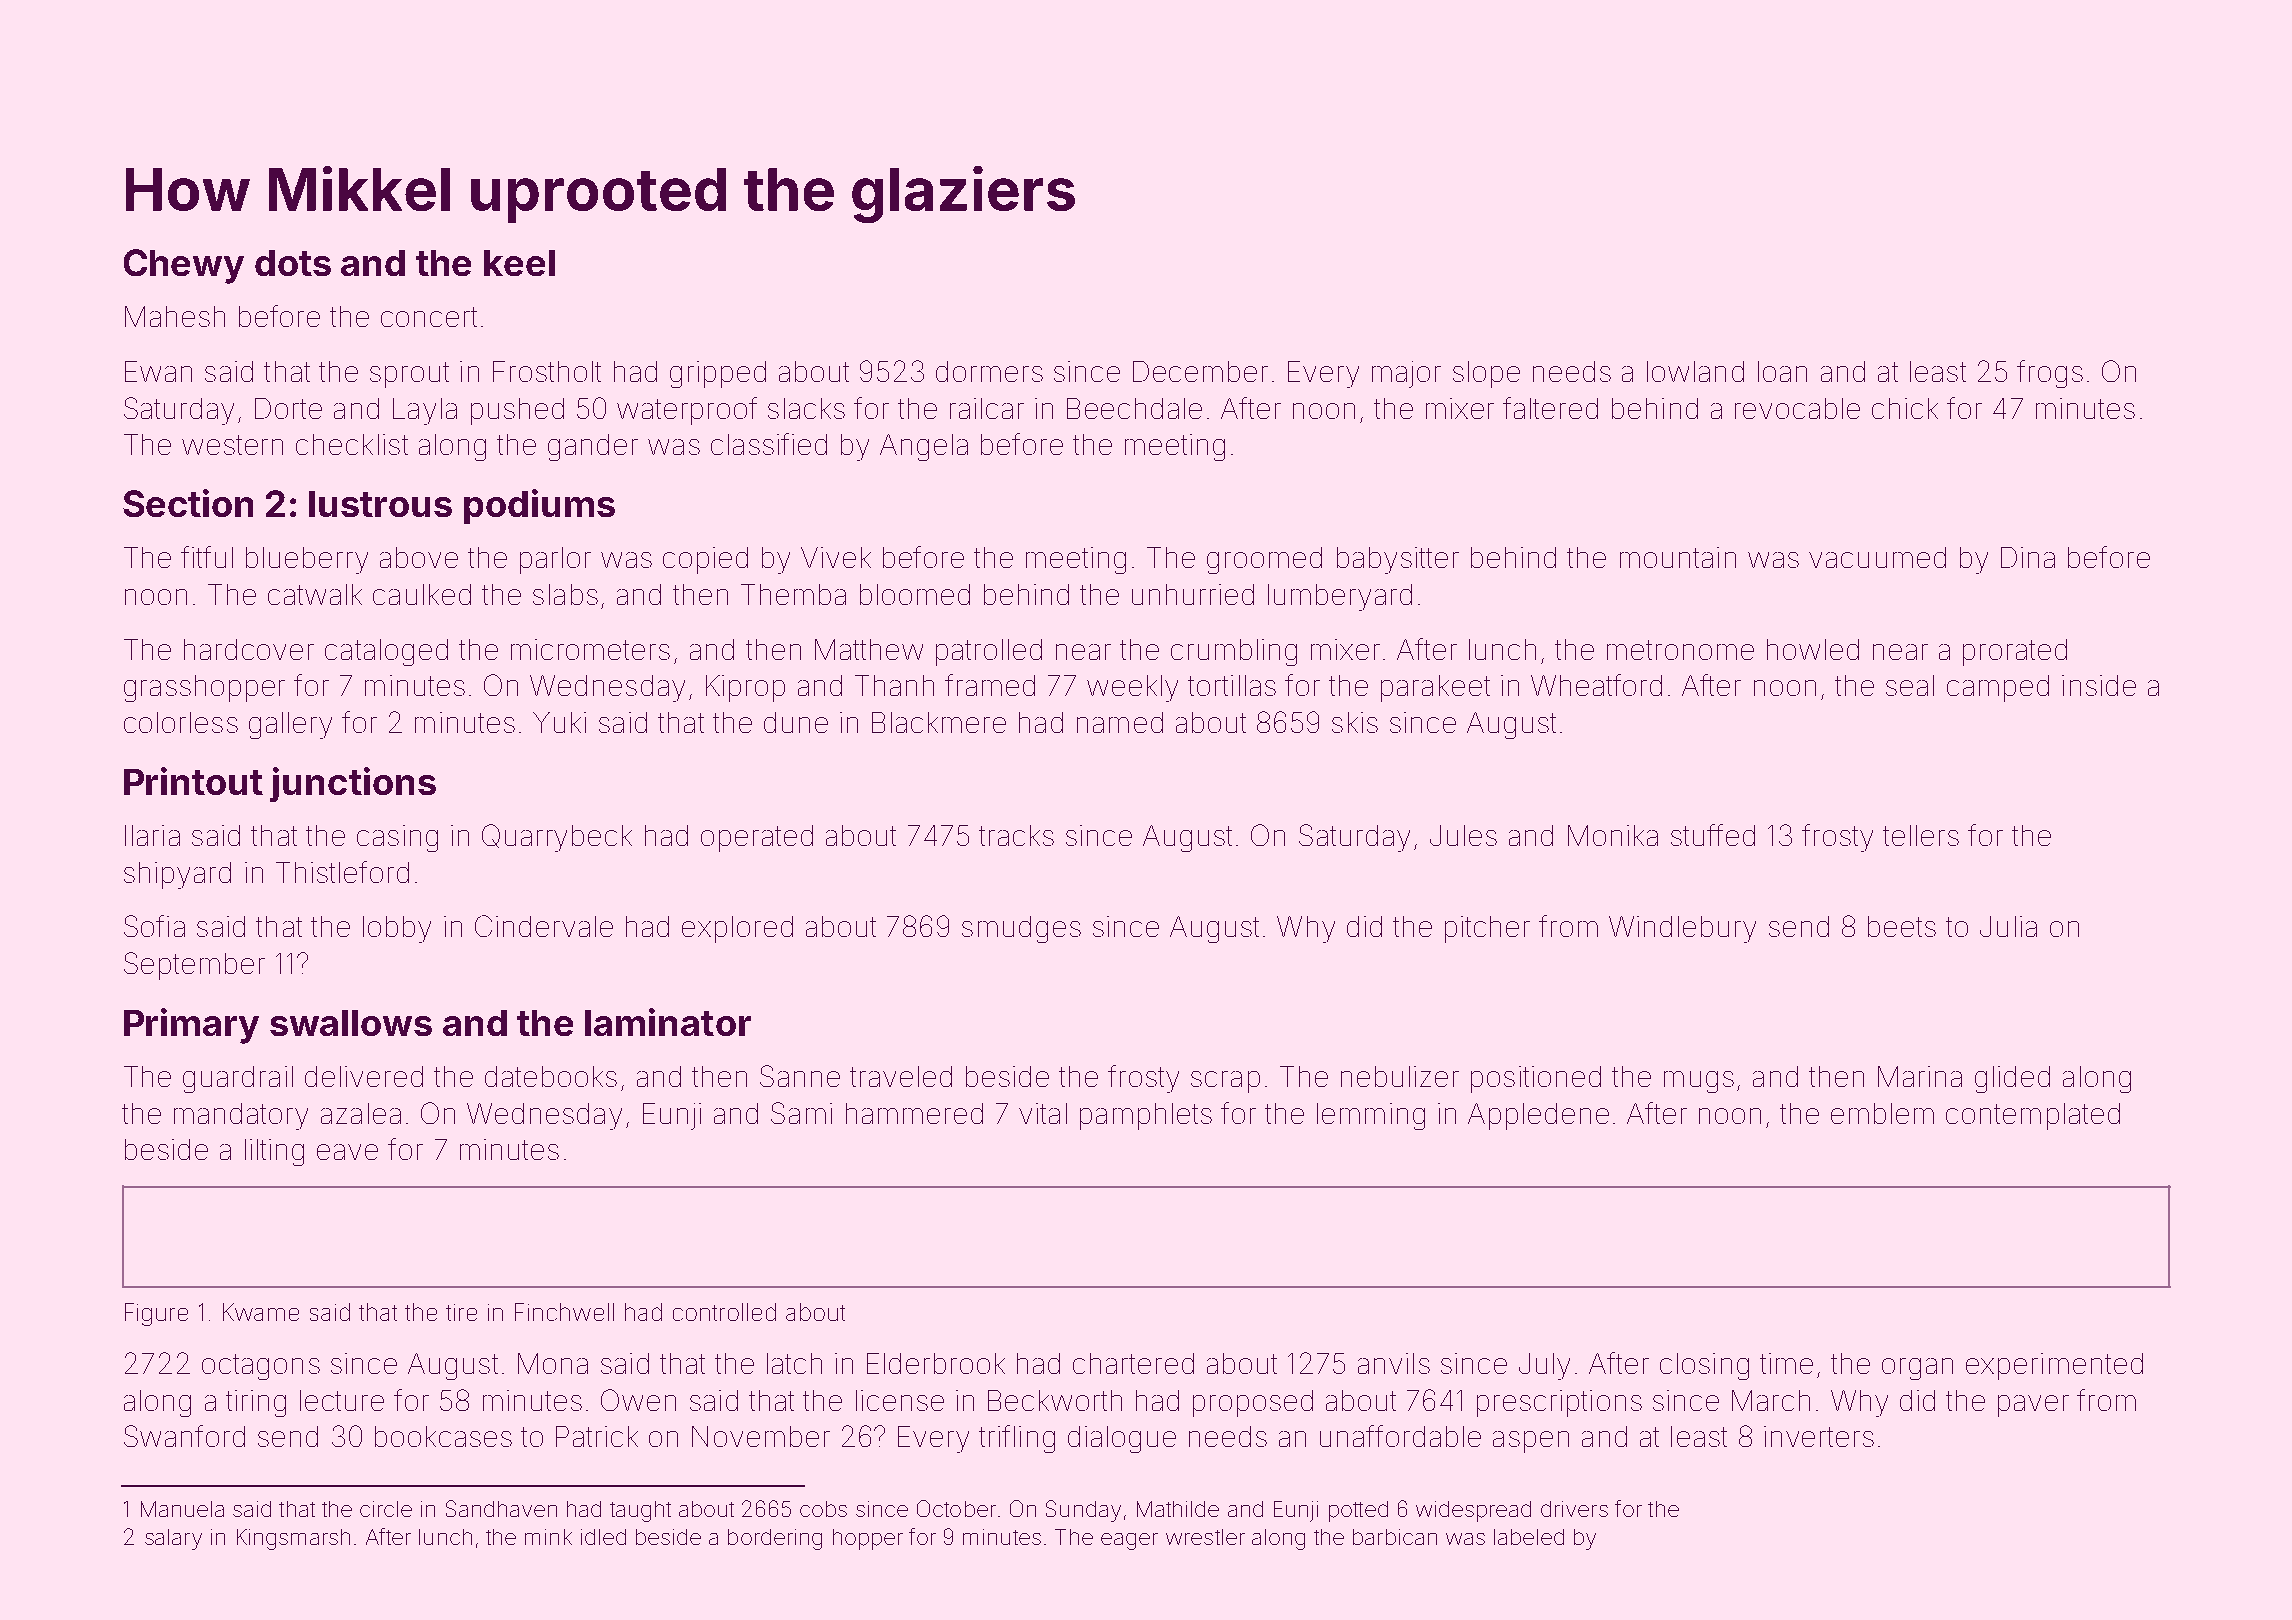 This screenshot has width=2292, height=1620. What do you see at coordinates (249, 649) in the screenshot?
I see `hardcover` at bounding box center [249, 649].
